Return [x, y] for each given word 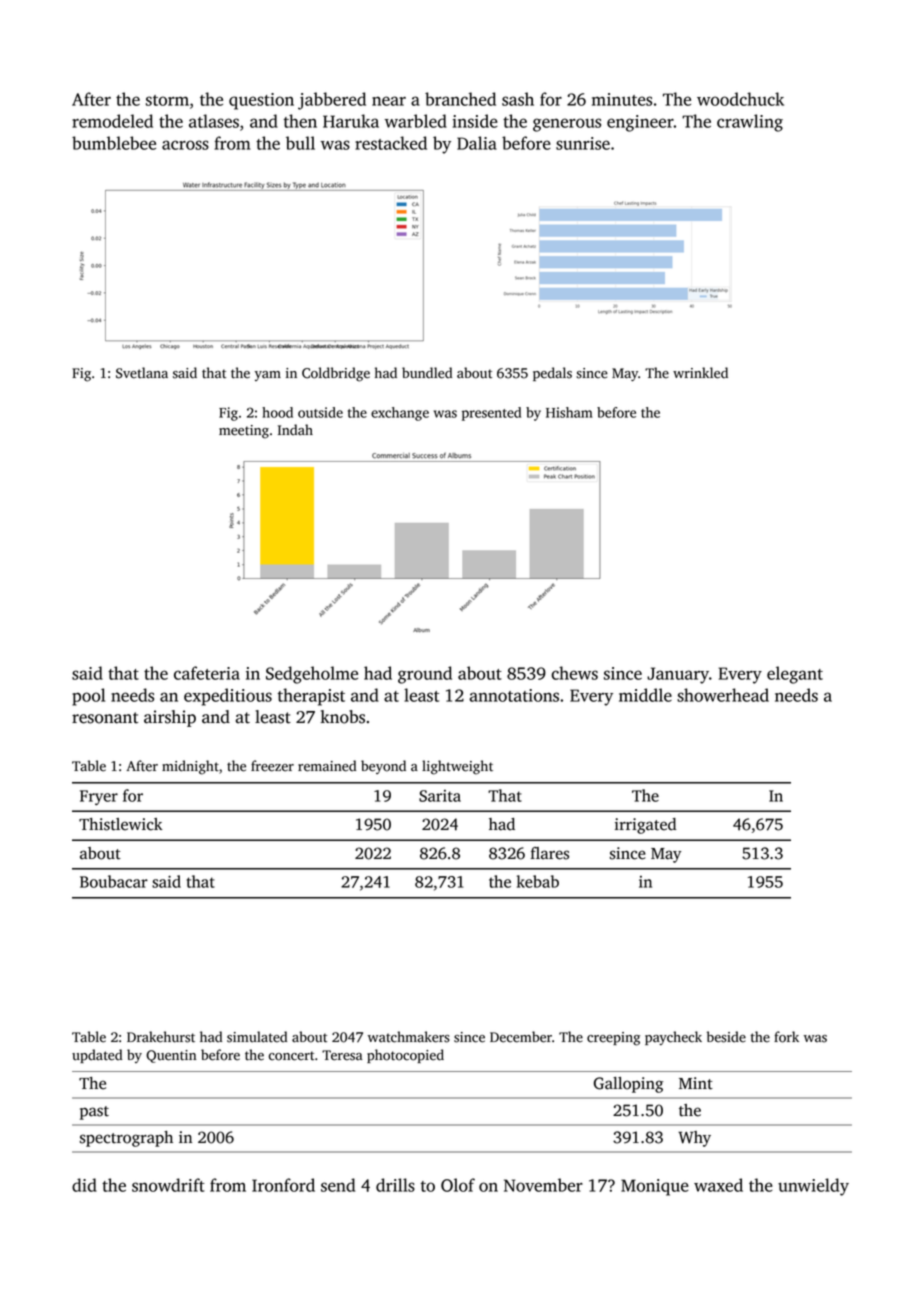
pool [88, 697]
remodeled [112, 121]
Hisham [569, 412]
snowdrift [168, 1185]
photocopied [405, 1056]
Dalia [477, 143]
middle [645, 695]
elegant [795, 675]
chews [574, 673]
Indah [295, 430]
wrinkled [700, 373]
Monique [655, 1187]
